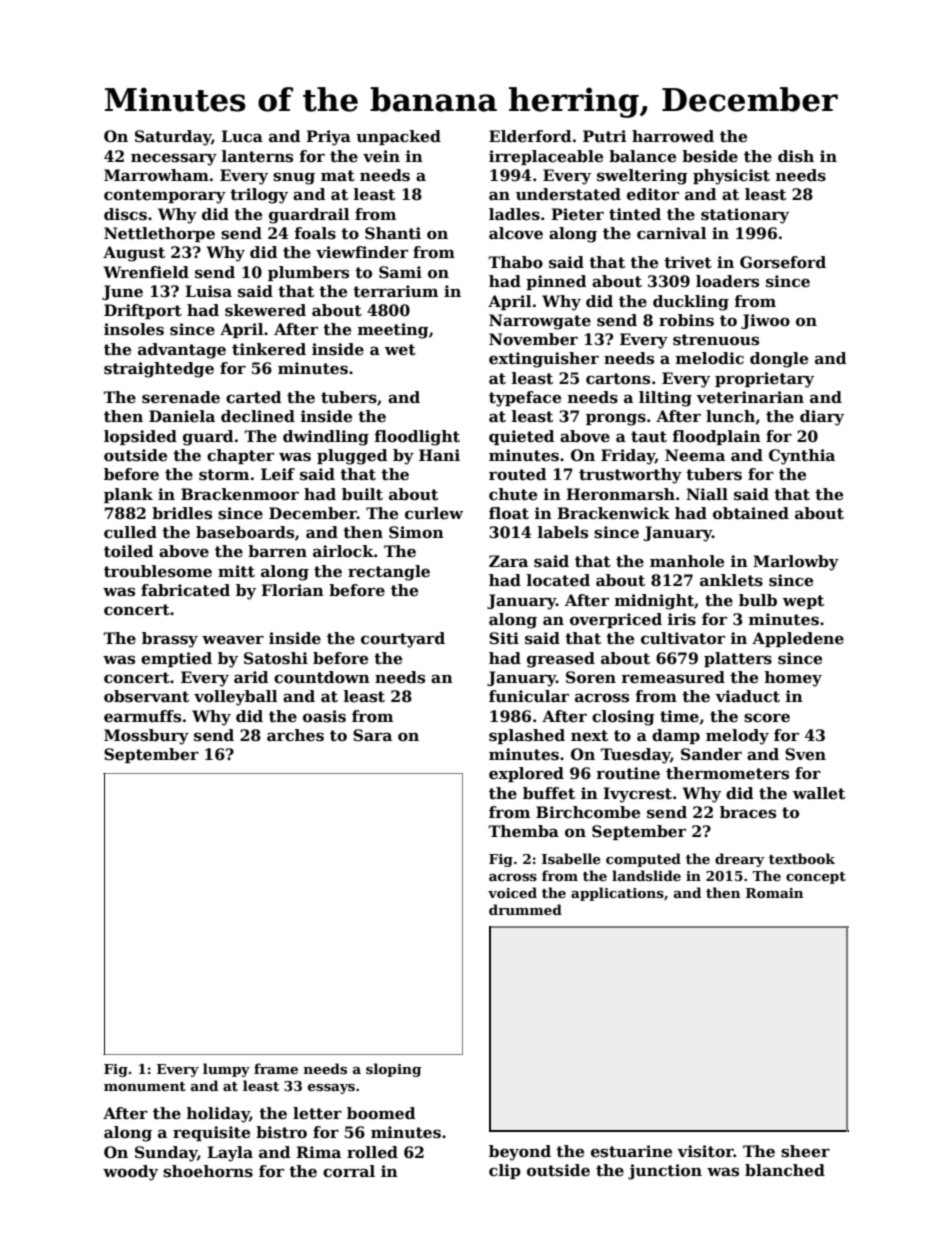 The width and height of the screenshot is (952, 1233). What do you see at coordinates (802, 457) in the screenshot?
I see `Cynthia` at bounding box center [802, 457].
